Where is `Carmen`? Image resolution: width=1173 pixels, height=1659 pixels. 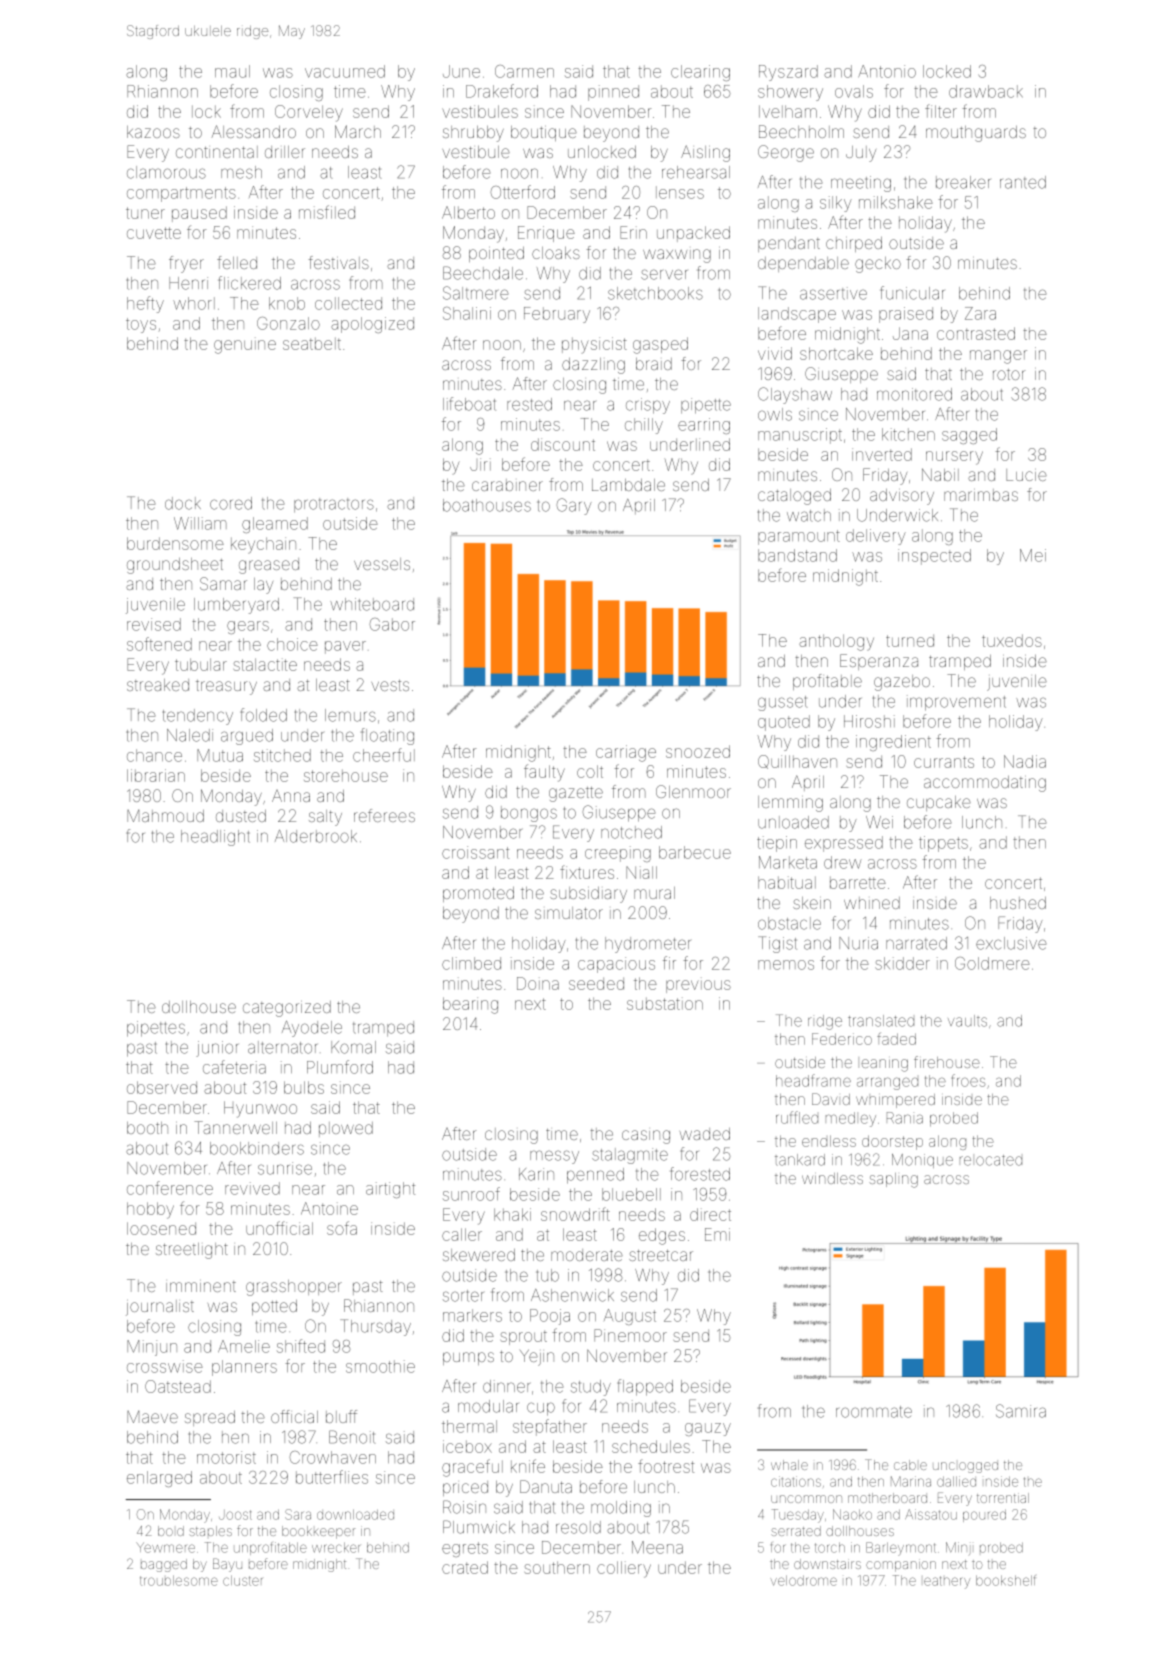
Carmen is located at coordinates (524, 71).
